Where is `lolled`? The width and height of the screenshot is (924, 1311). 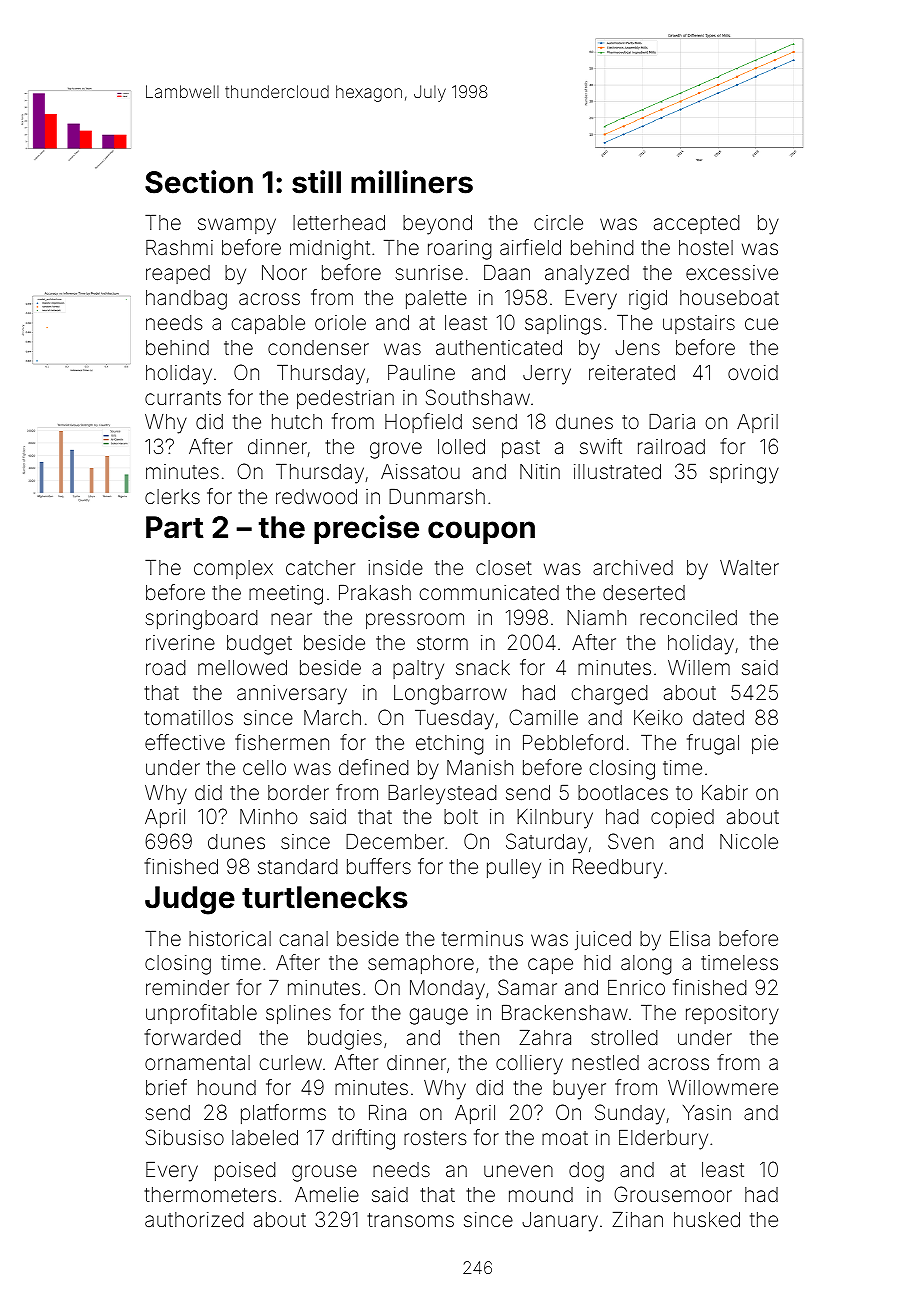
lolled is located at coordinates (461, 446).
